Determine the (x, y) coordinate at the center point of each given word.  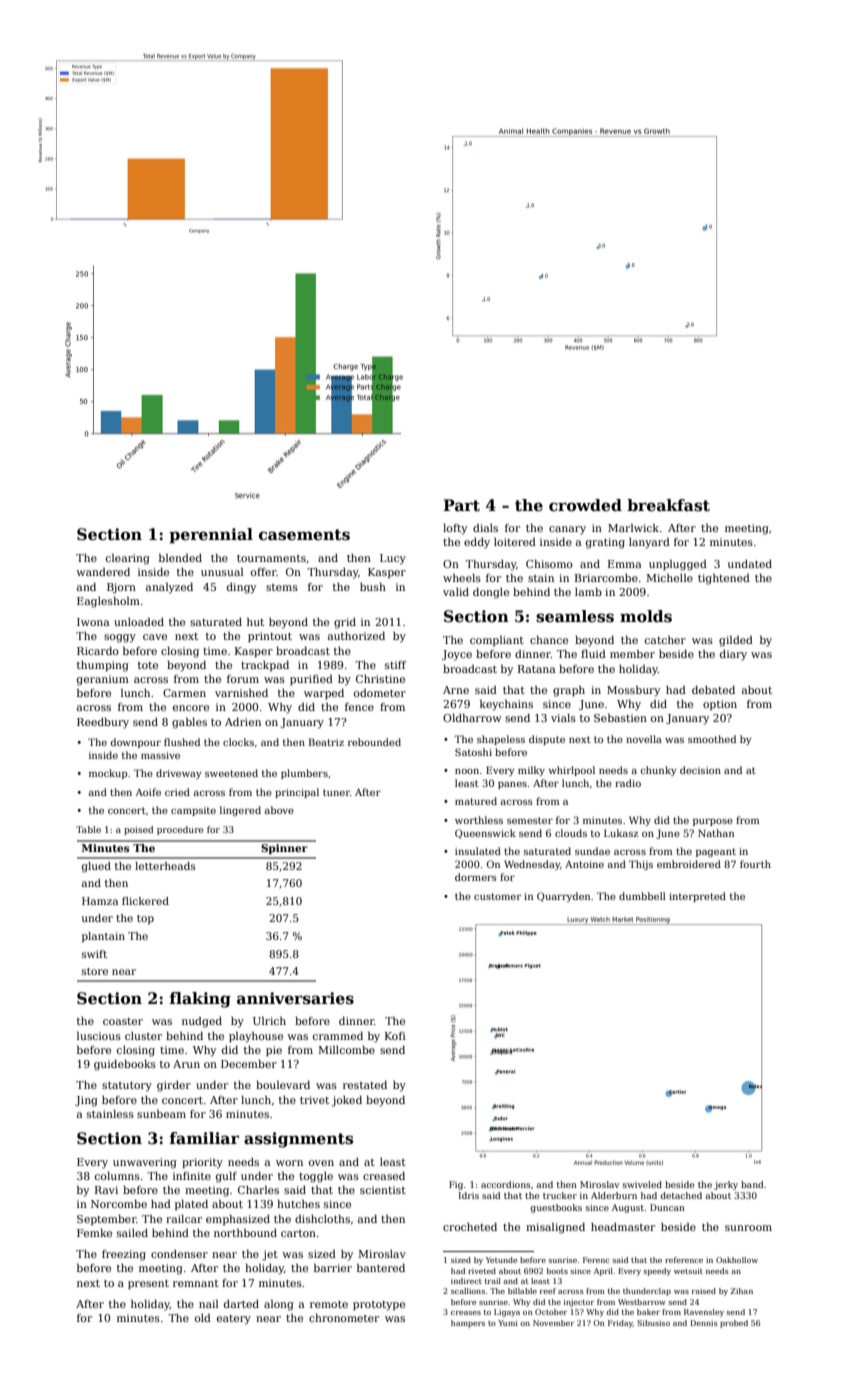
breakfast (668, 505)
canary (567, 530)
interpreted (697, 897)
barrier (333, 1267)
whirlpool (571, 771)
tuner (336, 792)
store (95, 971)
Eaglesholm (108, 602)
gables (189, 723)
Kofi (395, 1036)
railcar (184, 1218)
